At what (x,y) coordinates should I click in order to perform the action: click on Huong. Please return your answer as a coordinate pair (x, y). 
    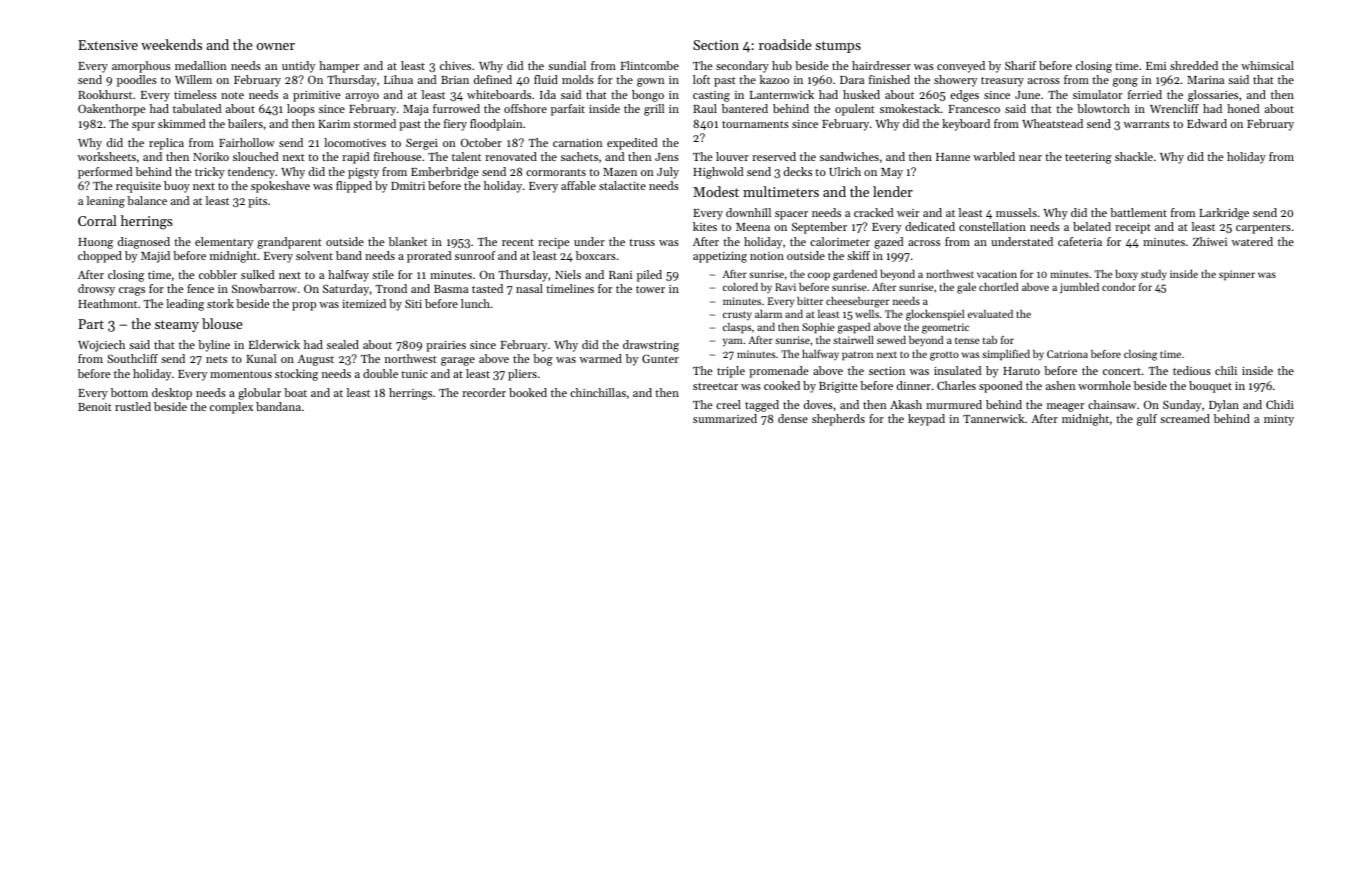
    Looking at the image, I should click on (95, 243).
